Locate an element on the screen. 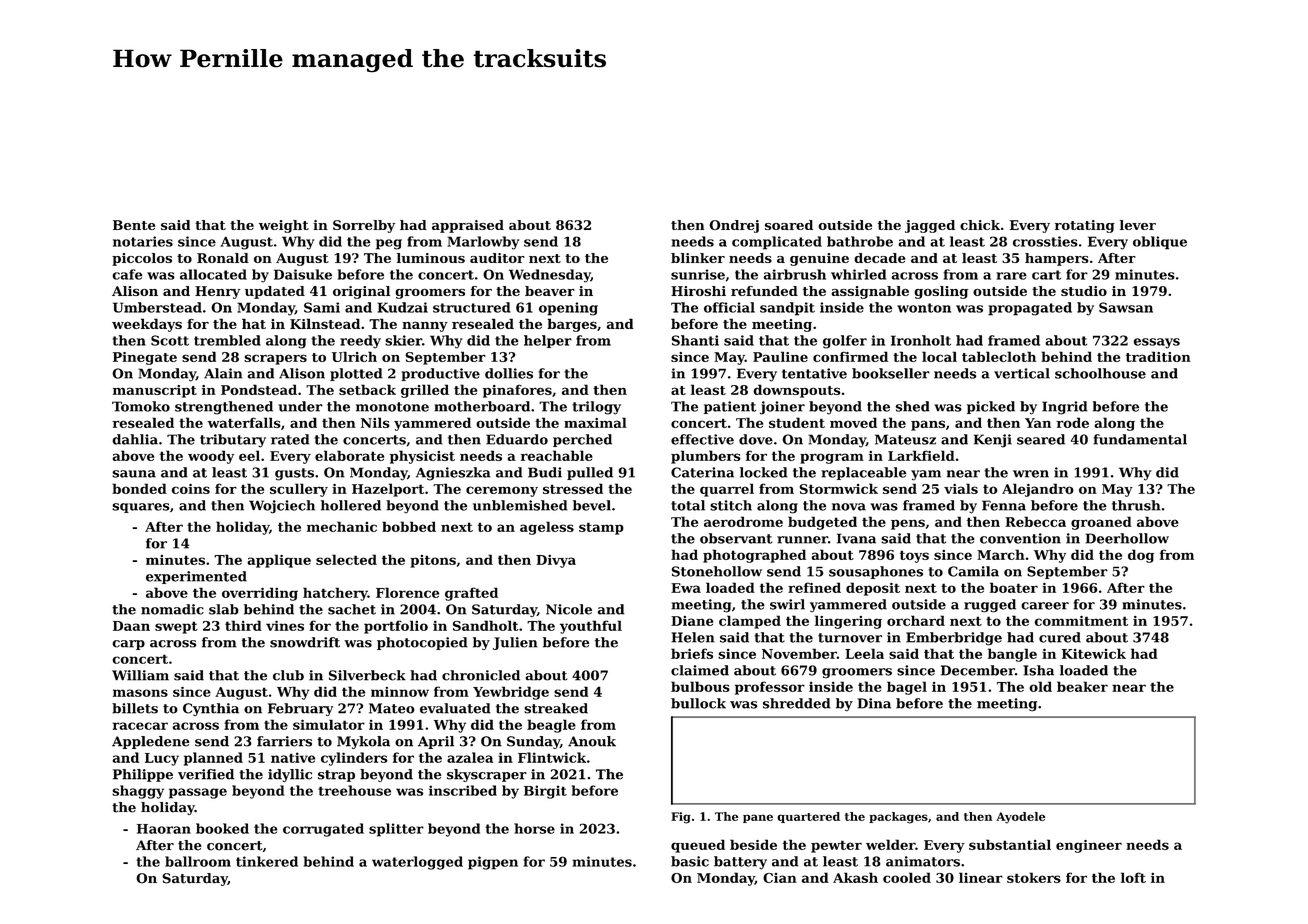  sauna is located at coordinates (134, 474).
